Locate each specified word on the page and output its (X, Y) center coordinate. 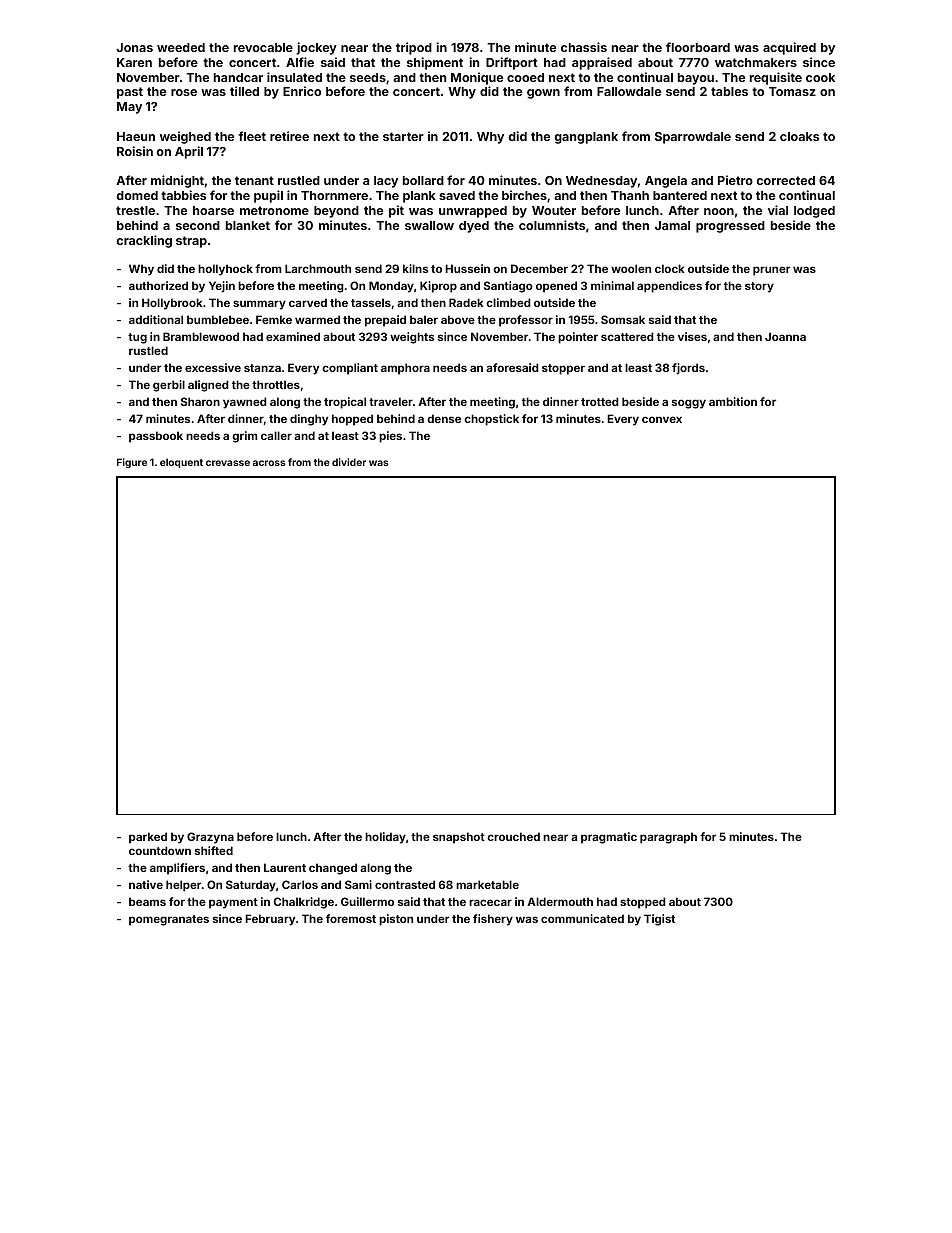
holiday (385, 838)
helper (183, 886)
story (759, 287)
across (269, 463)
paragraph (668, 838)
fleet (252, 136)
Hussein (467, 268)
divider (349, 462)
